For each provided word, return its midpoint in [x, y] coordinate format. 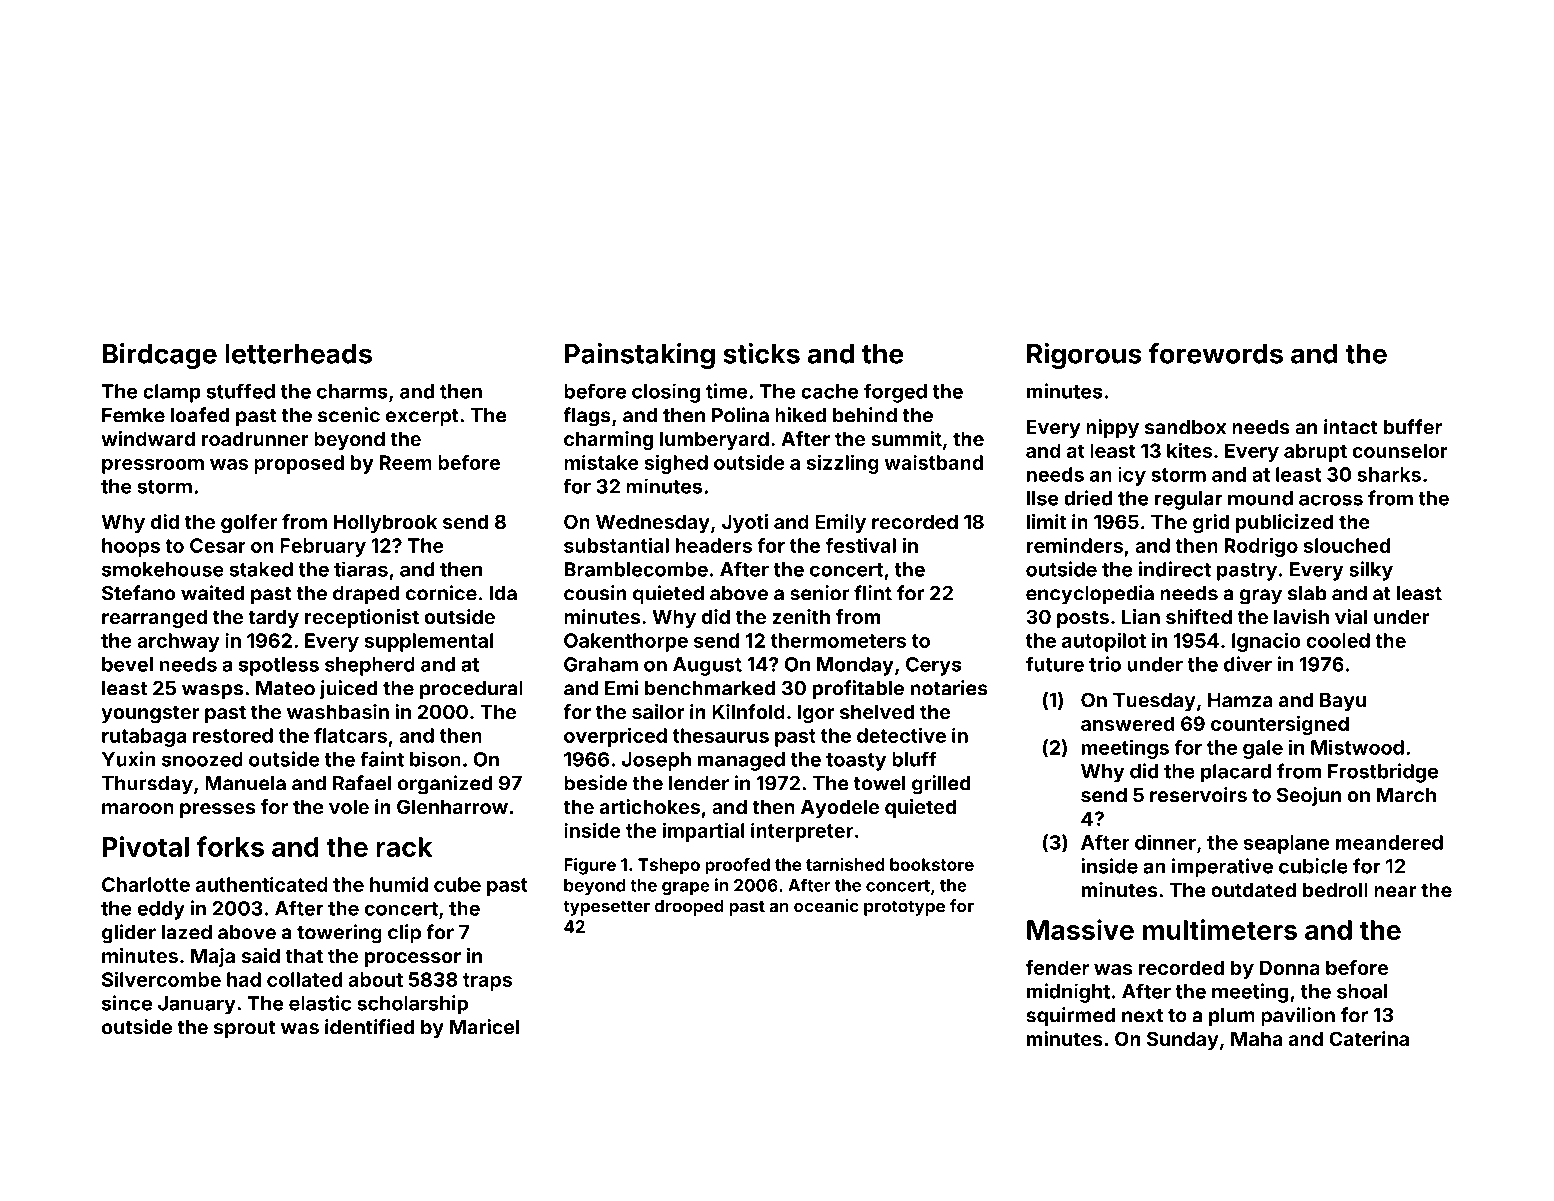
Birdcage [160, 356]
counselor [1400, 450]
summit [906, 438]
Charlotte [146, 884]
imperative [1222, 868]
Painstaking [640, 356]
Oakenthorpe [626, 642]
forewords [1216, 353]
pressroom [153, 466]
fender [1057, 967]
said [260, 955]
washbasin [338, 711]
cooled [1338, 640]
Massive [1080, 929]
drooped [689, 907]
